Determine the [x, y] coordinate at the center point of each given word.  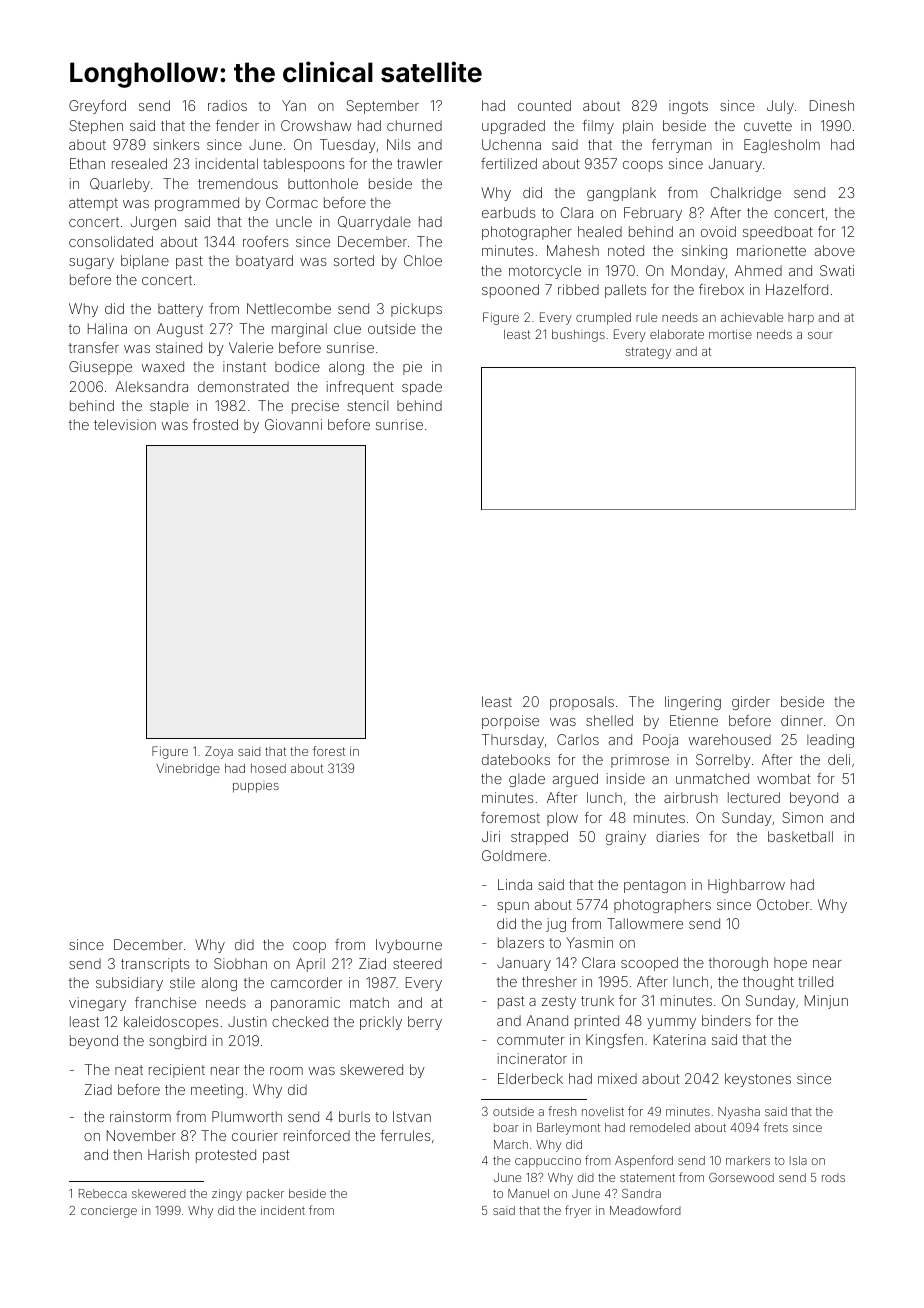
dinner [802, 720]
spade [422, 388]
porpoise [510, 722]
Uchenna [511, 144]
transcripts [155, 965]
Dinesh [832, 105]
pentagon [655, 886]
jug [556, 925]
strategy [648, 353]
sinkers [176, 144]
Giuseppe [100, 368]
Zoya [219, 752]
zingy [227, 1195]
